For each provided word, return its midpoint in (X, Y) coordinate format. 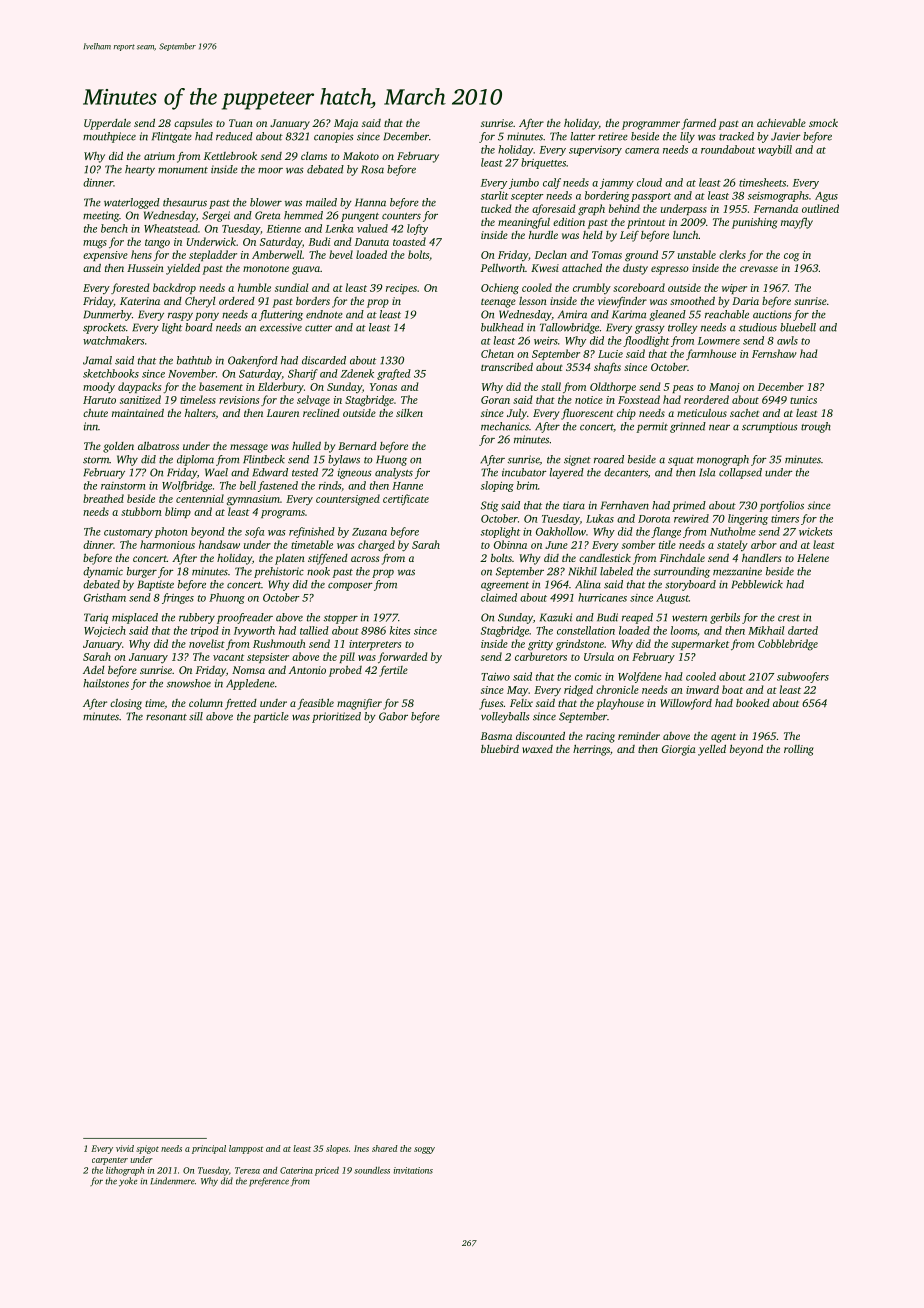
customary (128, 533)
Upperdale (107, 124)
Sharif (303, 374)
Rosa (372, 169)
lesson (533, 301)
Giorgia (679, 750)
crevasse (759, 269)
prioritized (336, 717)
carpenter (110, 1161)
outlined (820, 208)
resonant (166, 717)
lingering (748, 519)
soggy (424, 1150)
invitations (413, 1170)
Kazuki (556, 617)
